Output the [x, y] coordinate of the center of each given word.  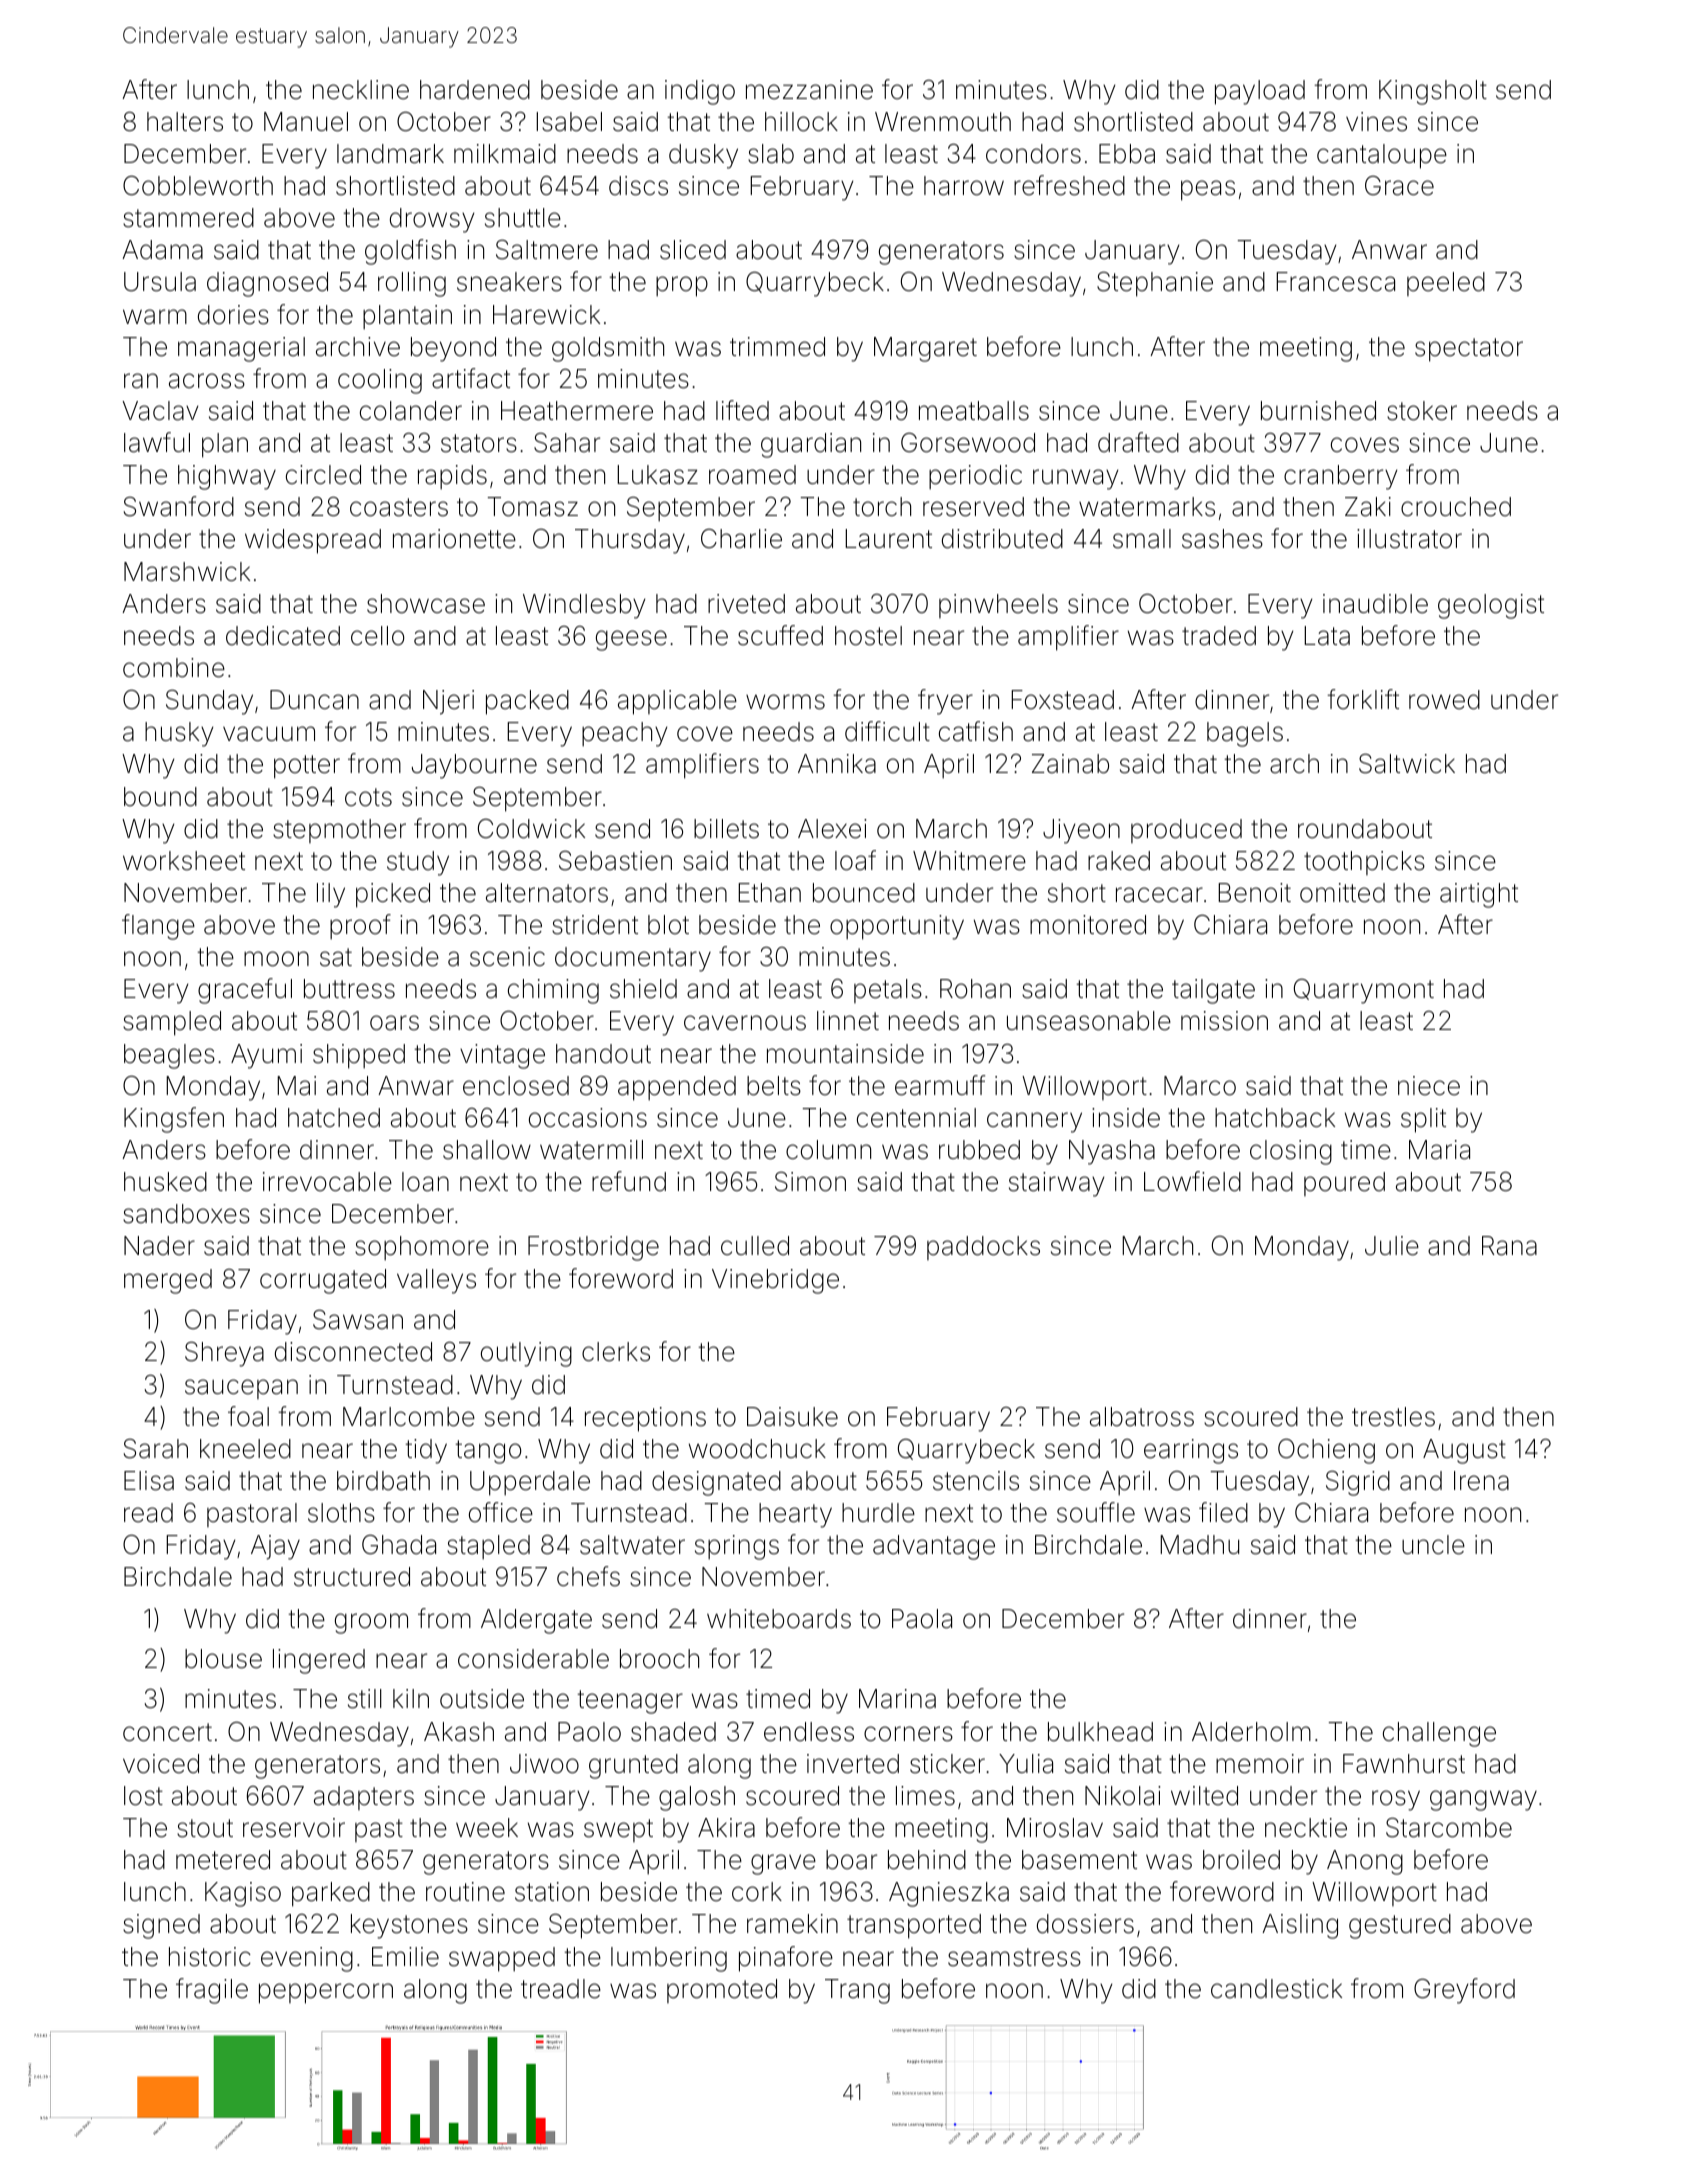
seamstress [1014, 1957]
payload [1260, 92]
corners [908, 1734]
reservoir [294, 1828]
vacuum [269, 734]
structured [352, 1577]
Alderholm [1251, 1732]
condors [1033, 154]
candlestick [1276, 1989]
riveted [746, 604]
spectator [1469, 350]
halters [185, 122]
